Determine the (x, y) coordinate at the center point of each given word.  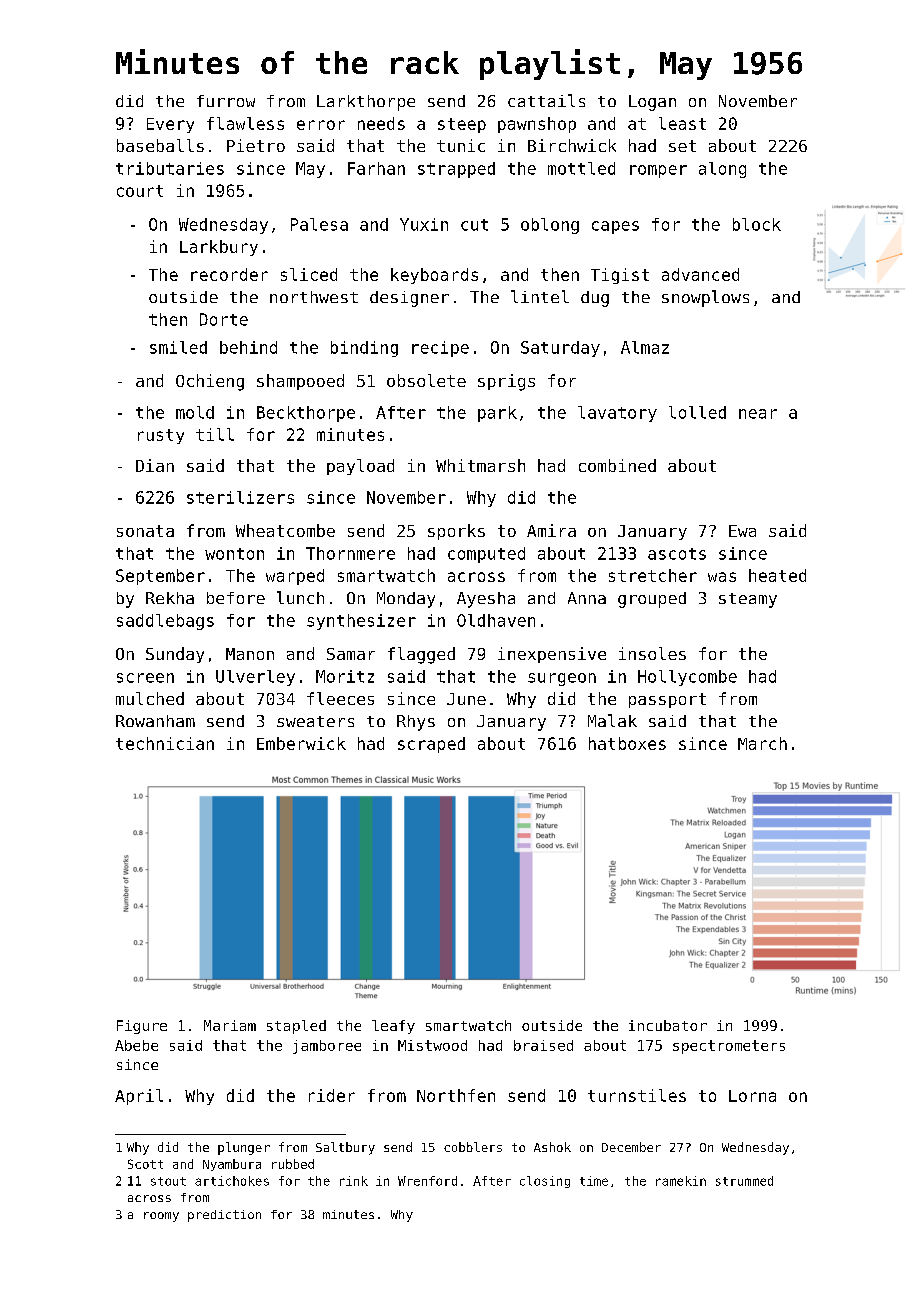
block (757, 224)
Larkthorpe (366, 103)
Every (170, 125)
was (722, 577)
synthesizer (361, 622)
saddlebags (165, 622)
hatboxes (627, 743)
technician (165, 743)
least (682, 123)
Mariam (230, 1025)
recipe (440, 349)
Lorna (752, 1096)
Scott (145, 1164)
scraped (431, 745)
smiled (178, 347)
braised (543, 1045)
